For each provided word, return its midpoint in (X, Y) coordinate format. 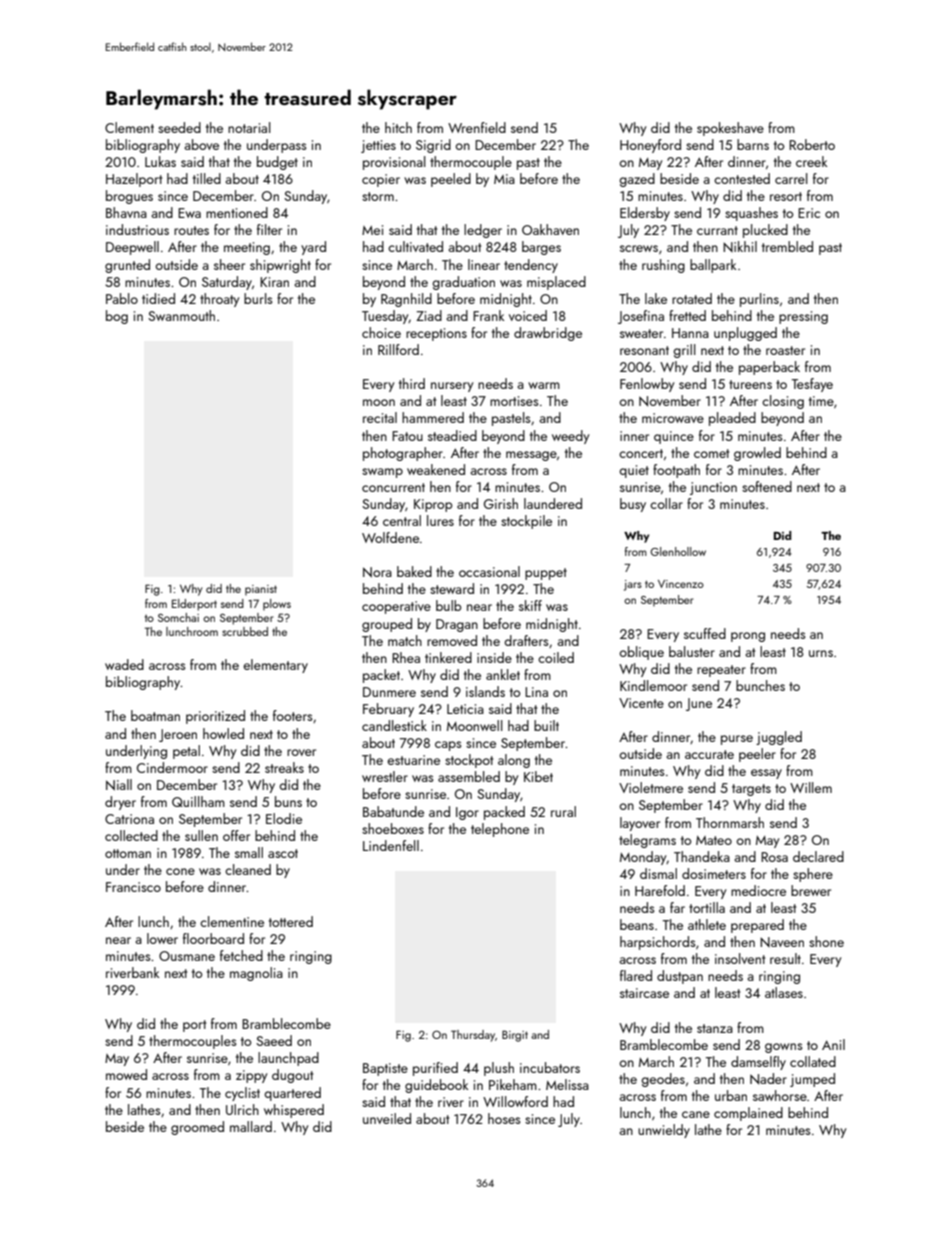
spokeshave (730, 129)
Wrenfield (477, 127)
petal (186, 752)
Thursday (473, 1036)
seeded (179, 127)
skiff (530, 605)
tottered (291, 921)
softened (767, 486)
